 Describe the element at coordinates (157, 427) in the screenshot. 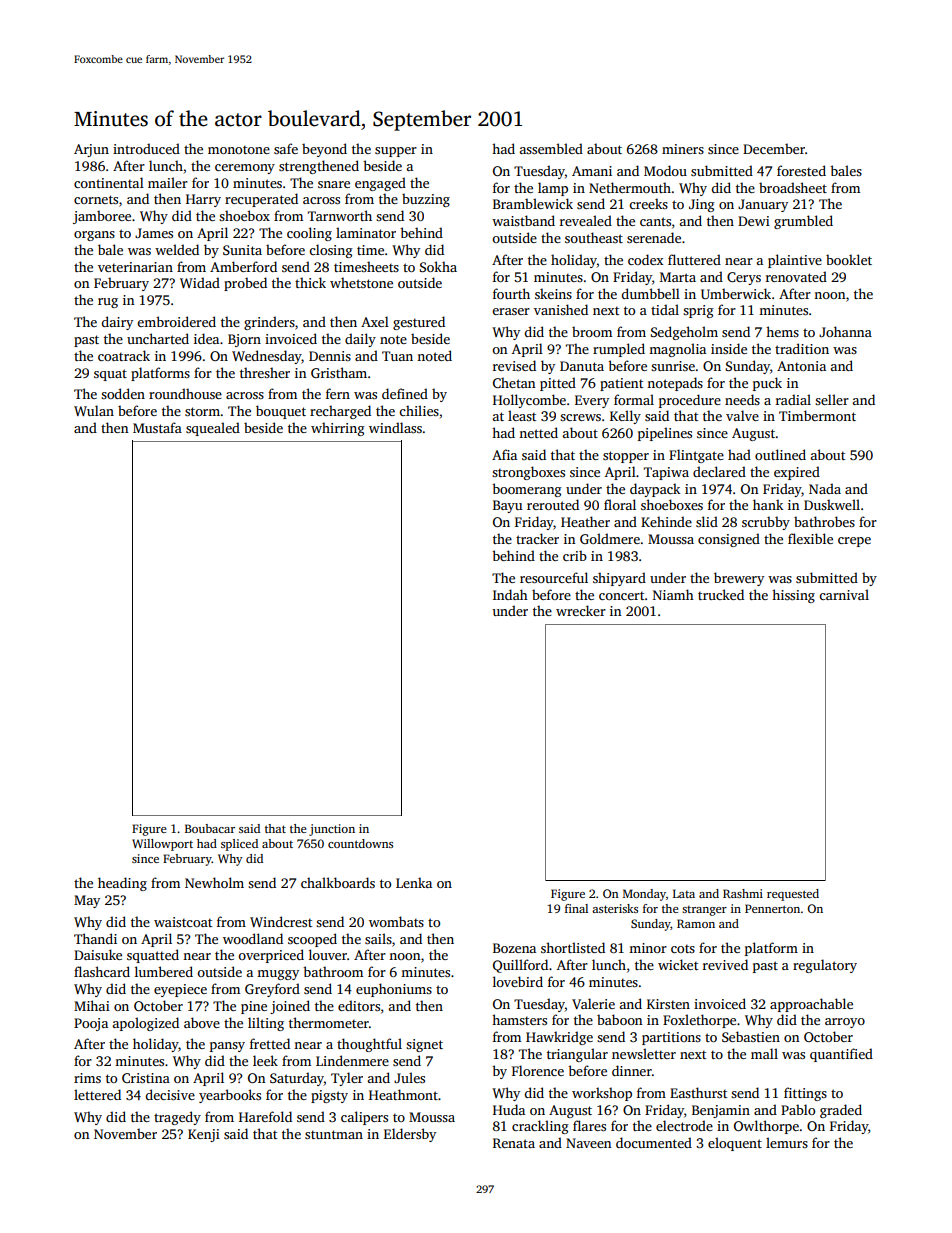

I see `Mustafa` at that location.
